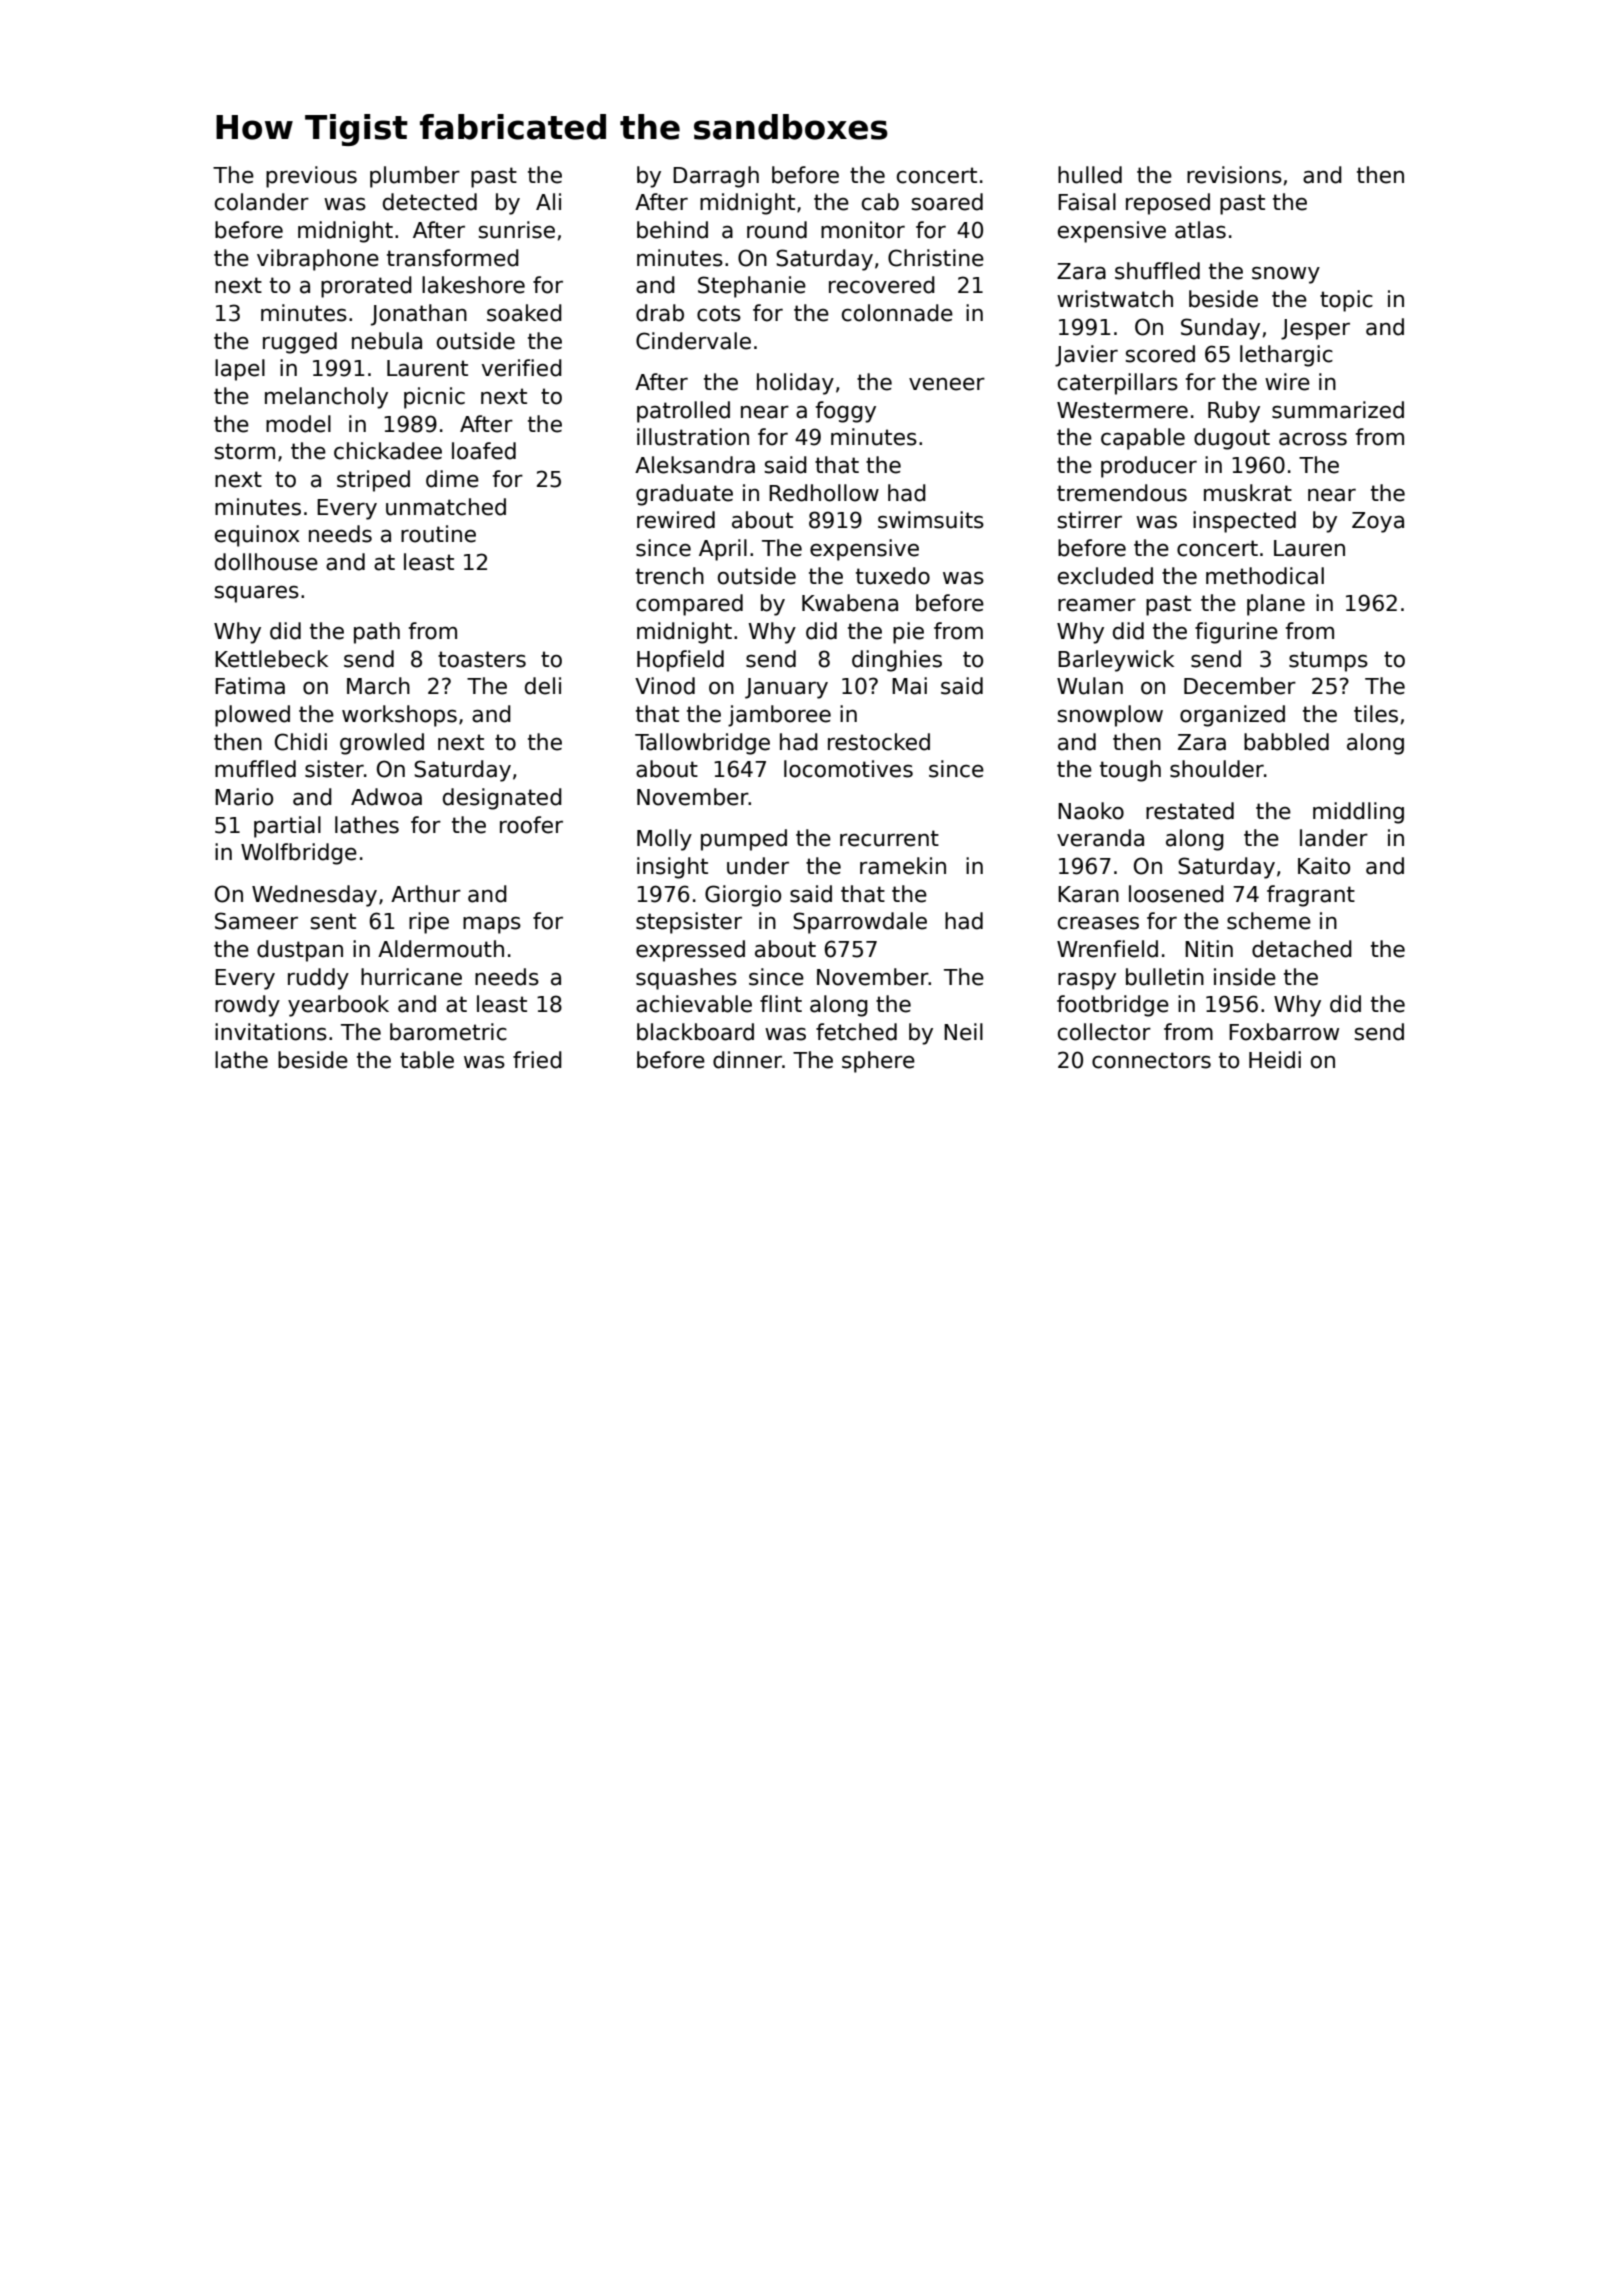 The height and width of the screenshot is (2292, 1620). I want to click on Heidi, so click(1275, 1060).
